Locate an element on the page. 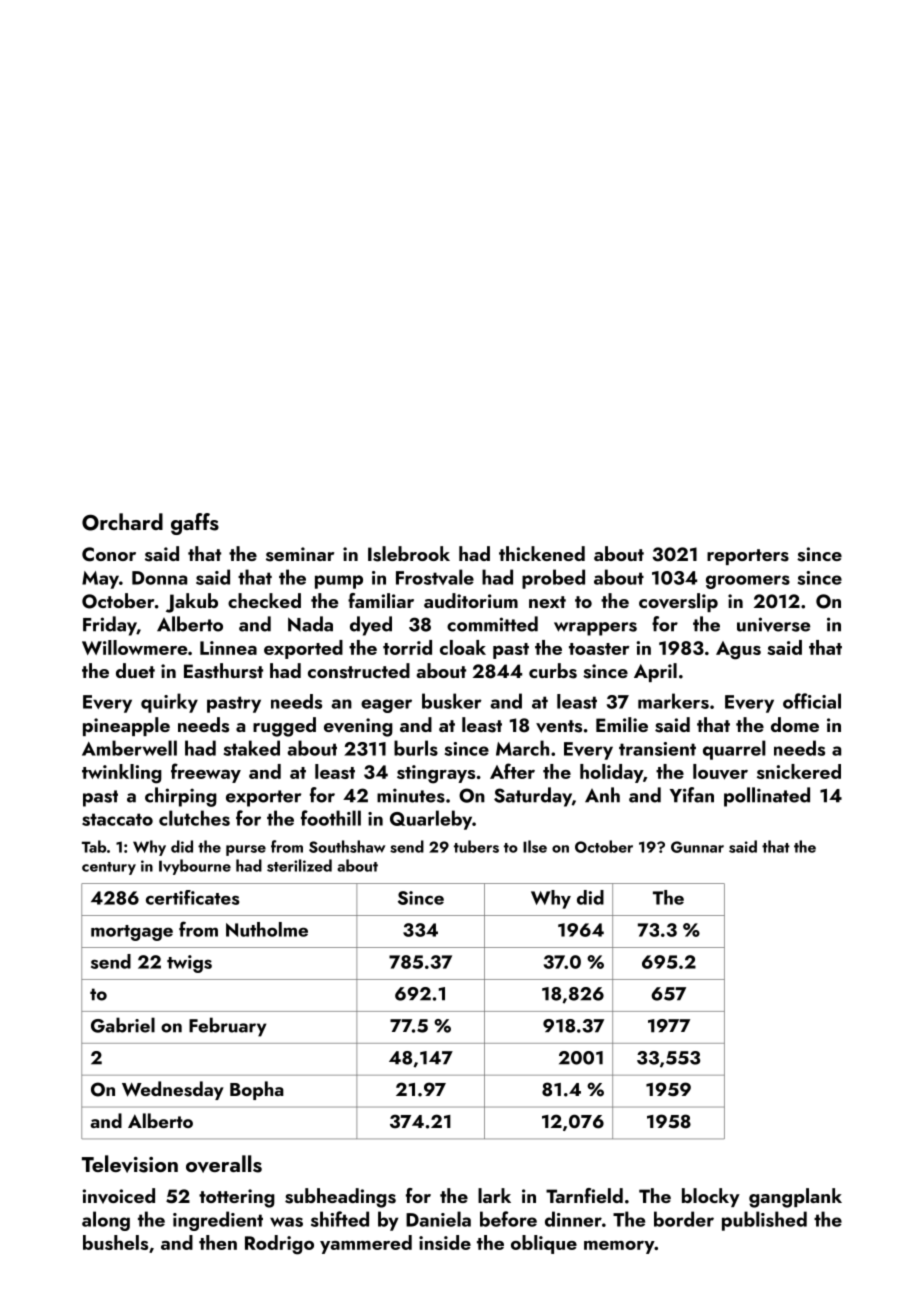 The image size is (924, 1308). Ivybourne is located at coordinates (195, 867).
